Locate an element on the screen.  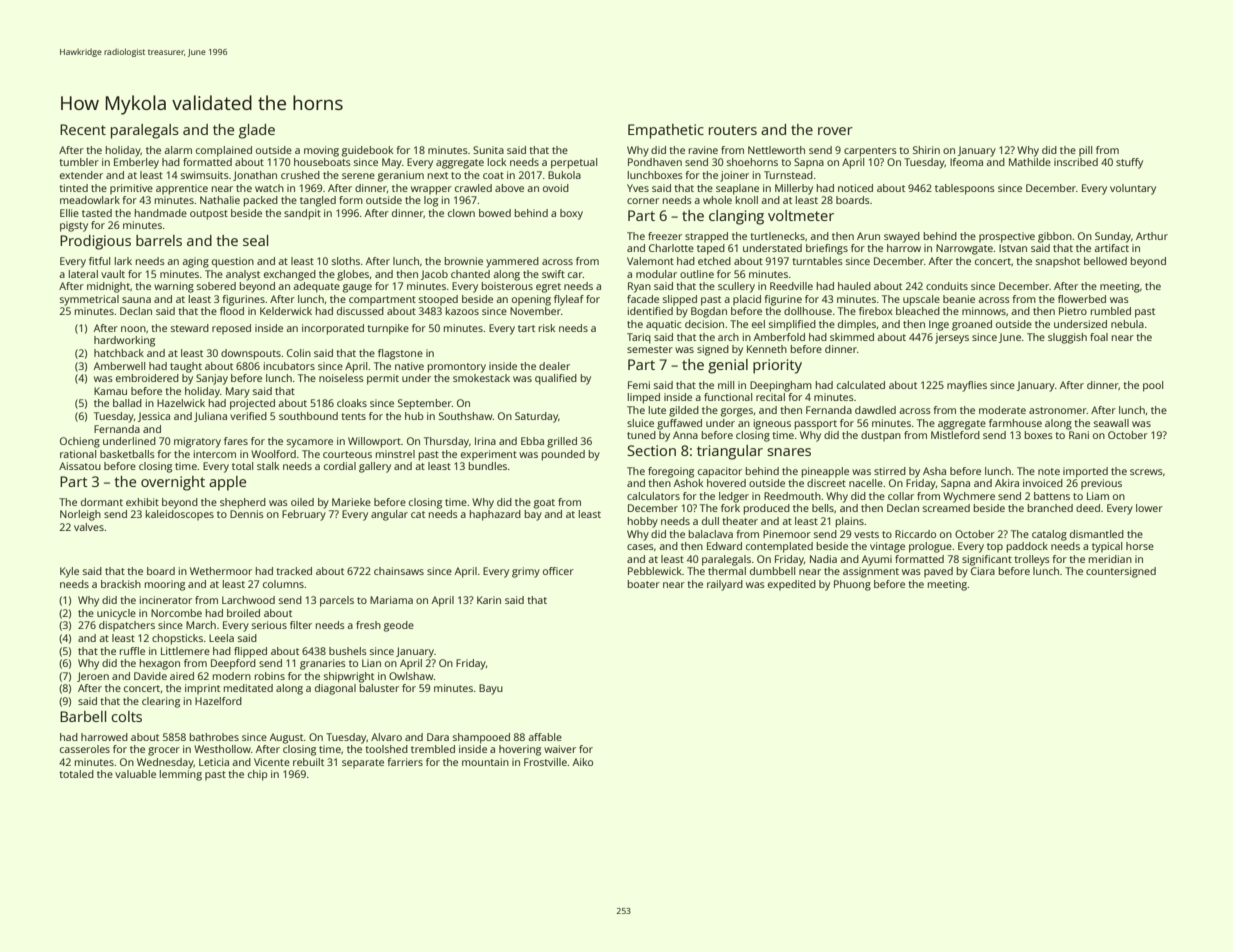
Recent is located at coordinates (83, 129).
